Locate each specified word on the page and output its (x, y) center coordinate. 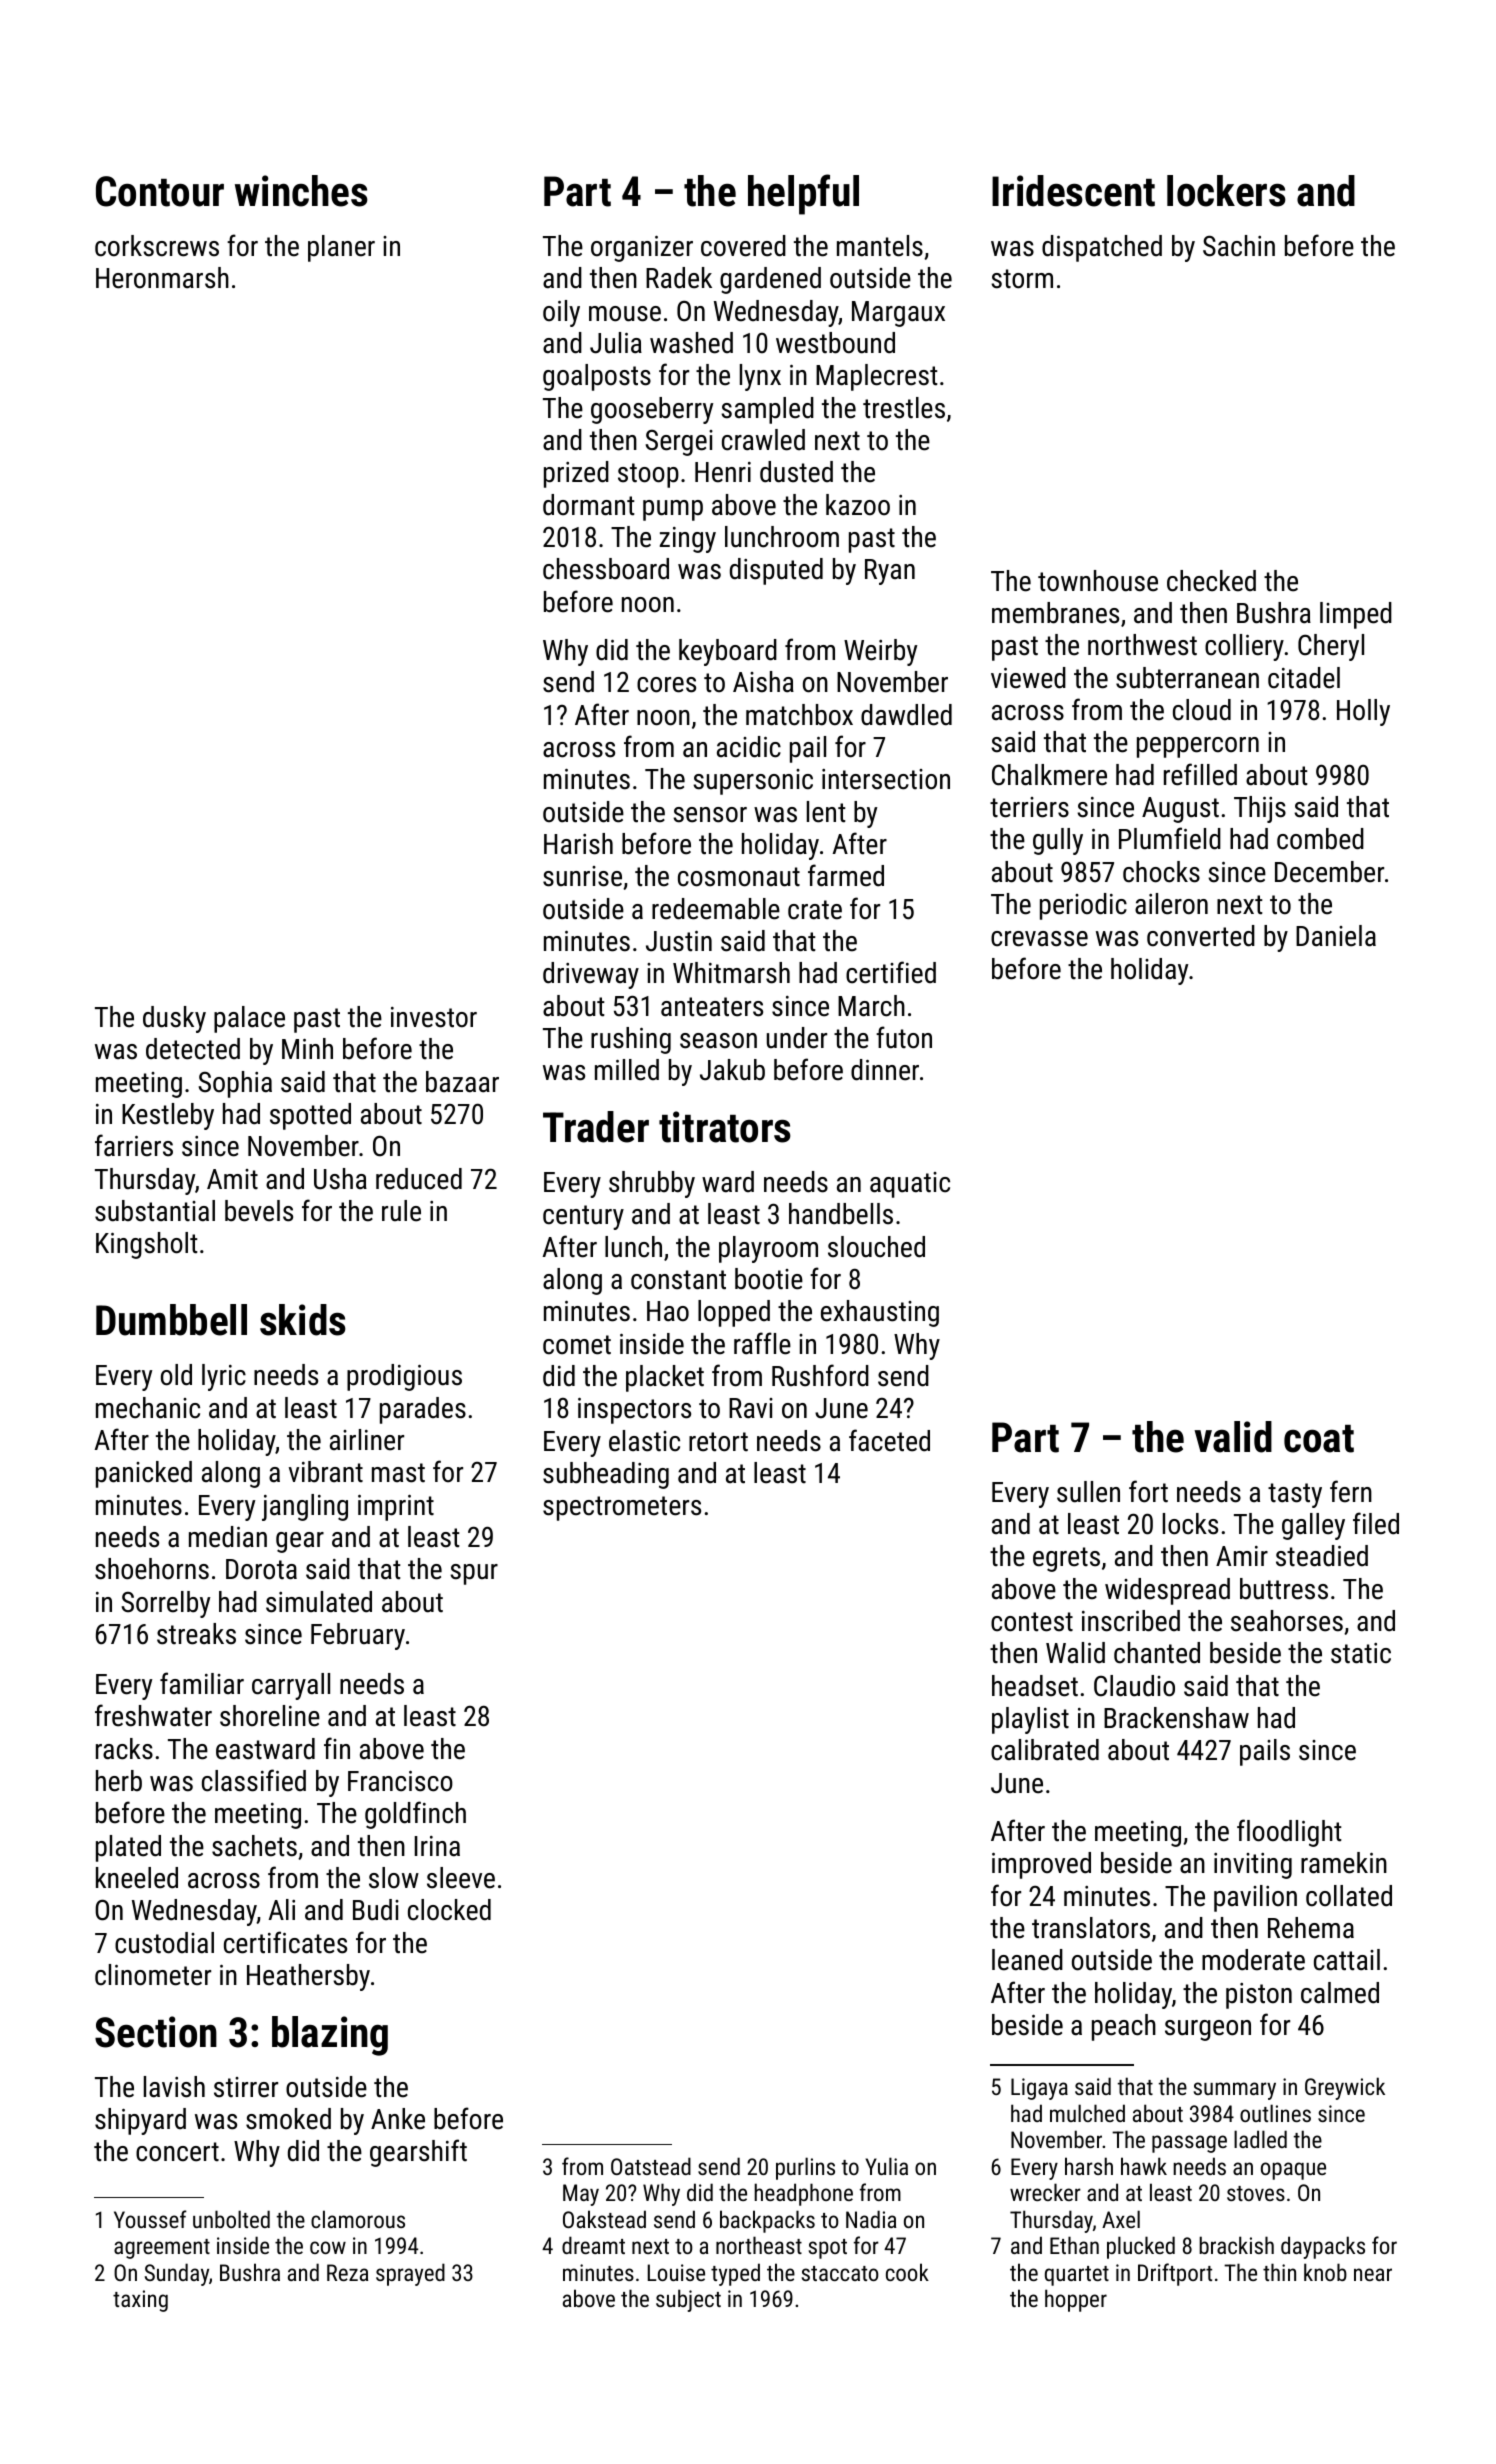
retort (718, 1442)
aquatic (910, 1185)
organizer (642, 249)
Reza (347, 2272)
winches (301, 191)
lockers (1226, 191)
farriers (134, 1145)
